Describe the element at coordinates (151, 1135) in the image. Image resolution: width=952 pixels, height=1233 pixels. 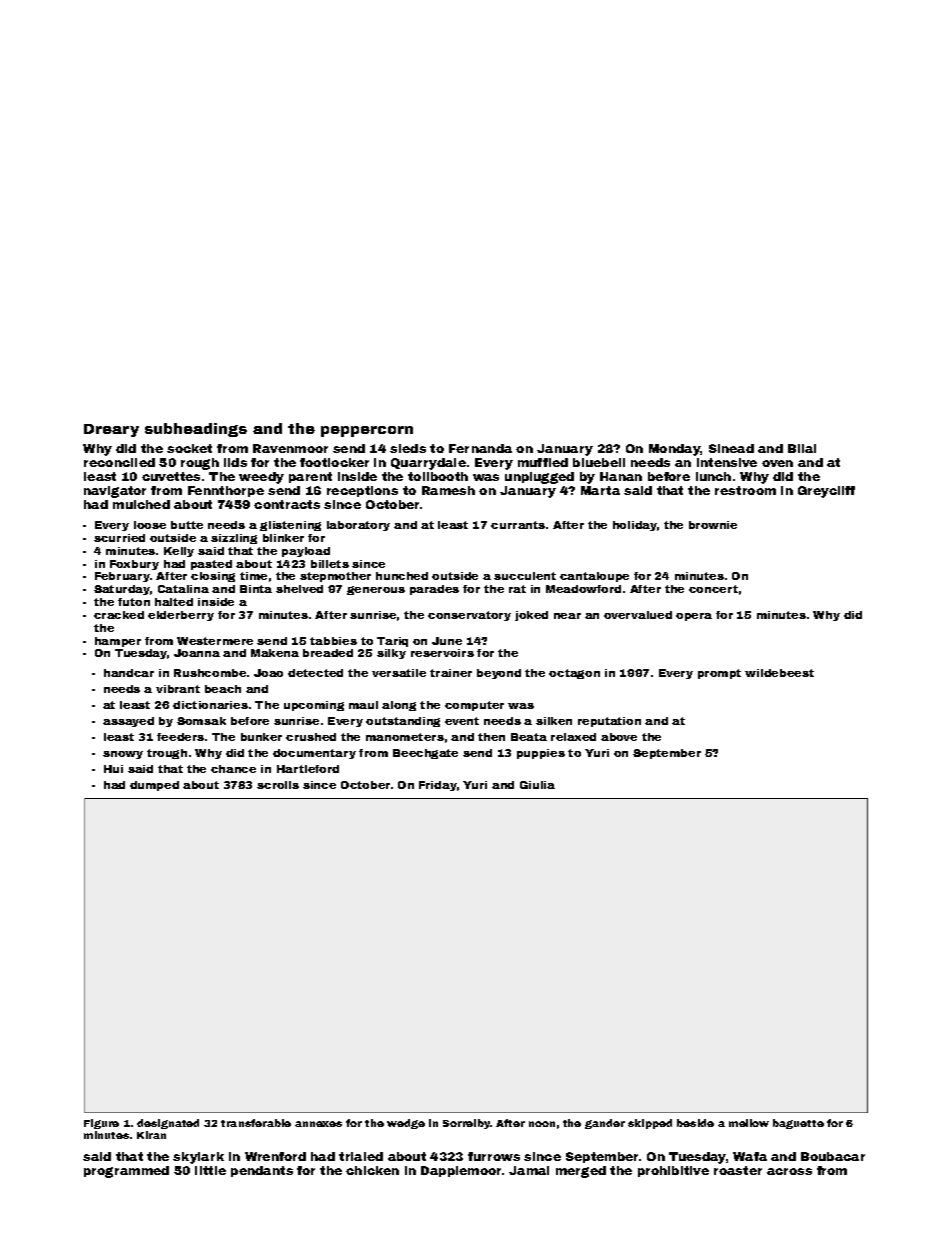
I see `Kiran` at that location.
